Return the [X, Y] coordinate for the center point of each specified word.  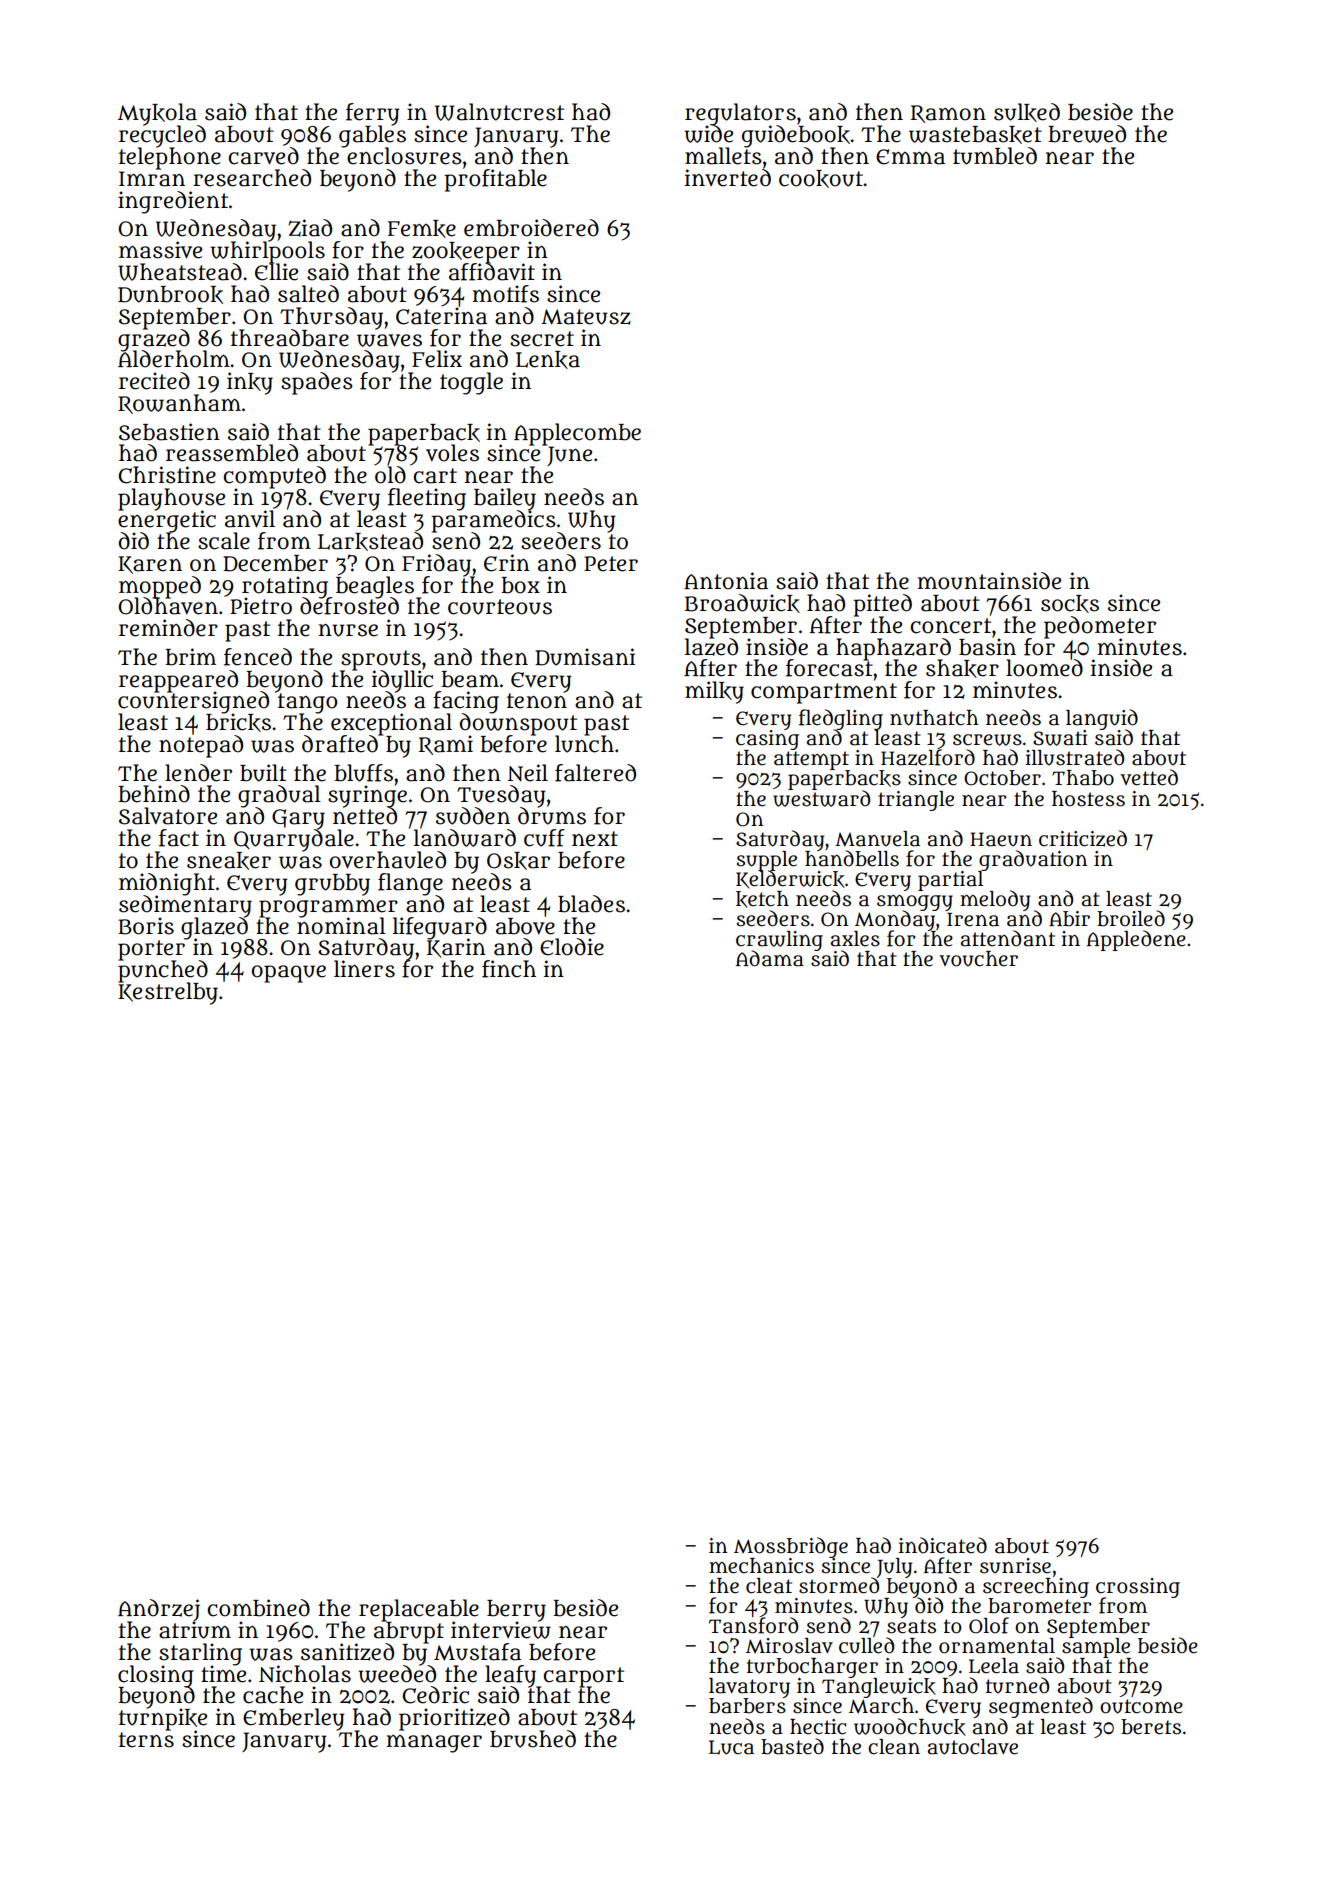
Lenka [548, 360]
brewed [1087, 134]
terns [146, 1740]
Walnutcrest [499, 112]
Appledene [1136, 940]
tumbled [995, 156]
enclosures [404, 156]
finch [509, 969]
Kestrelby [168, 994]
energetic [167, 521]
